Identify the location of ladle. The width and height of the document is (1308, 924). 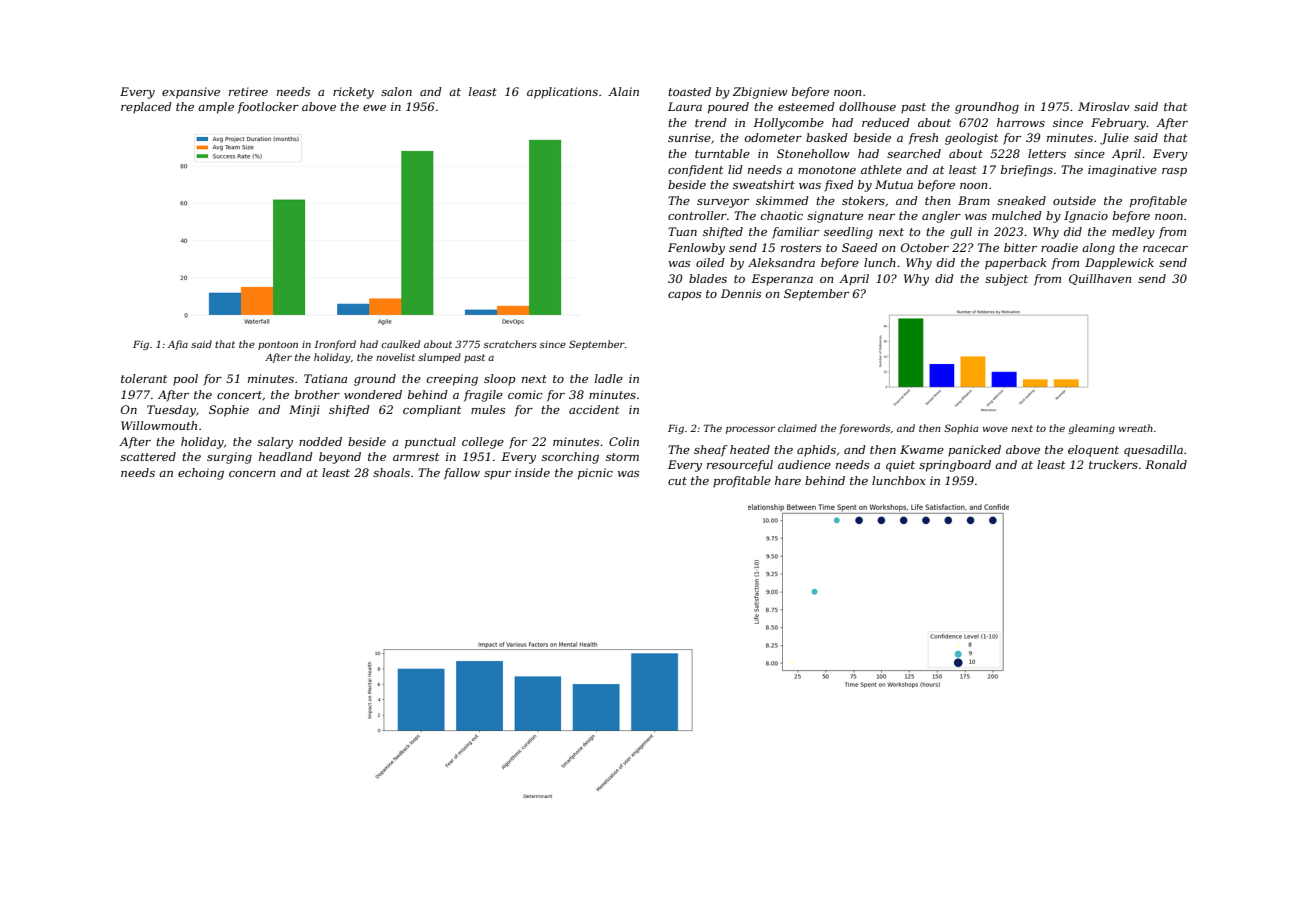
(609, 378).
